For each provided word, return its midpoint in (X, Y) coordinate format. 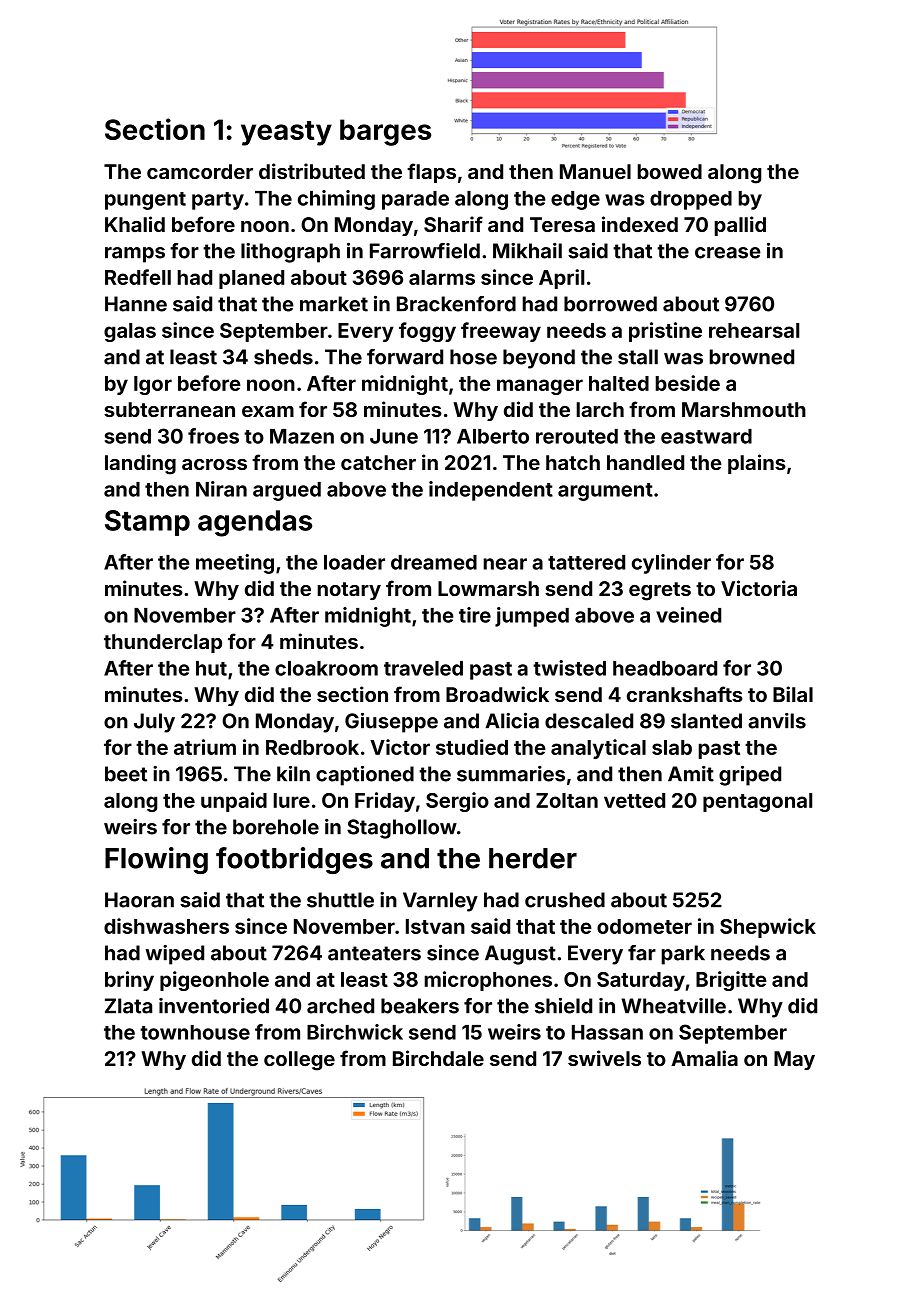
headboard (665, 668)
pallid (740, 226)
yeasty (286, 133)
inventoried (214, 1006)
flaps (431, 173)
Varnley (440, 902)
